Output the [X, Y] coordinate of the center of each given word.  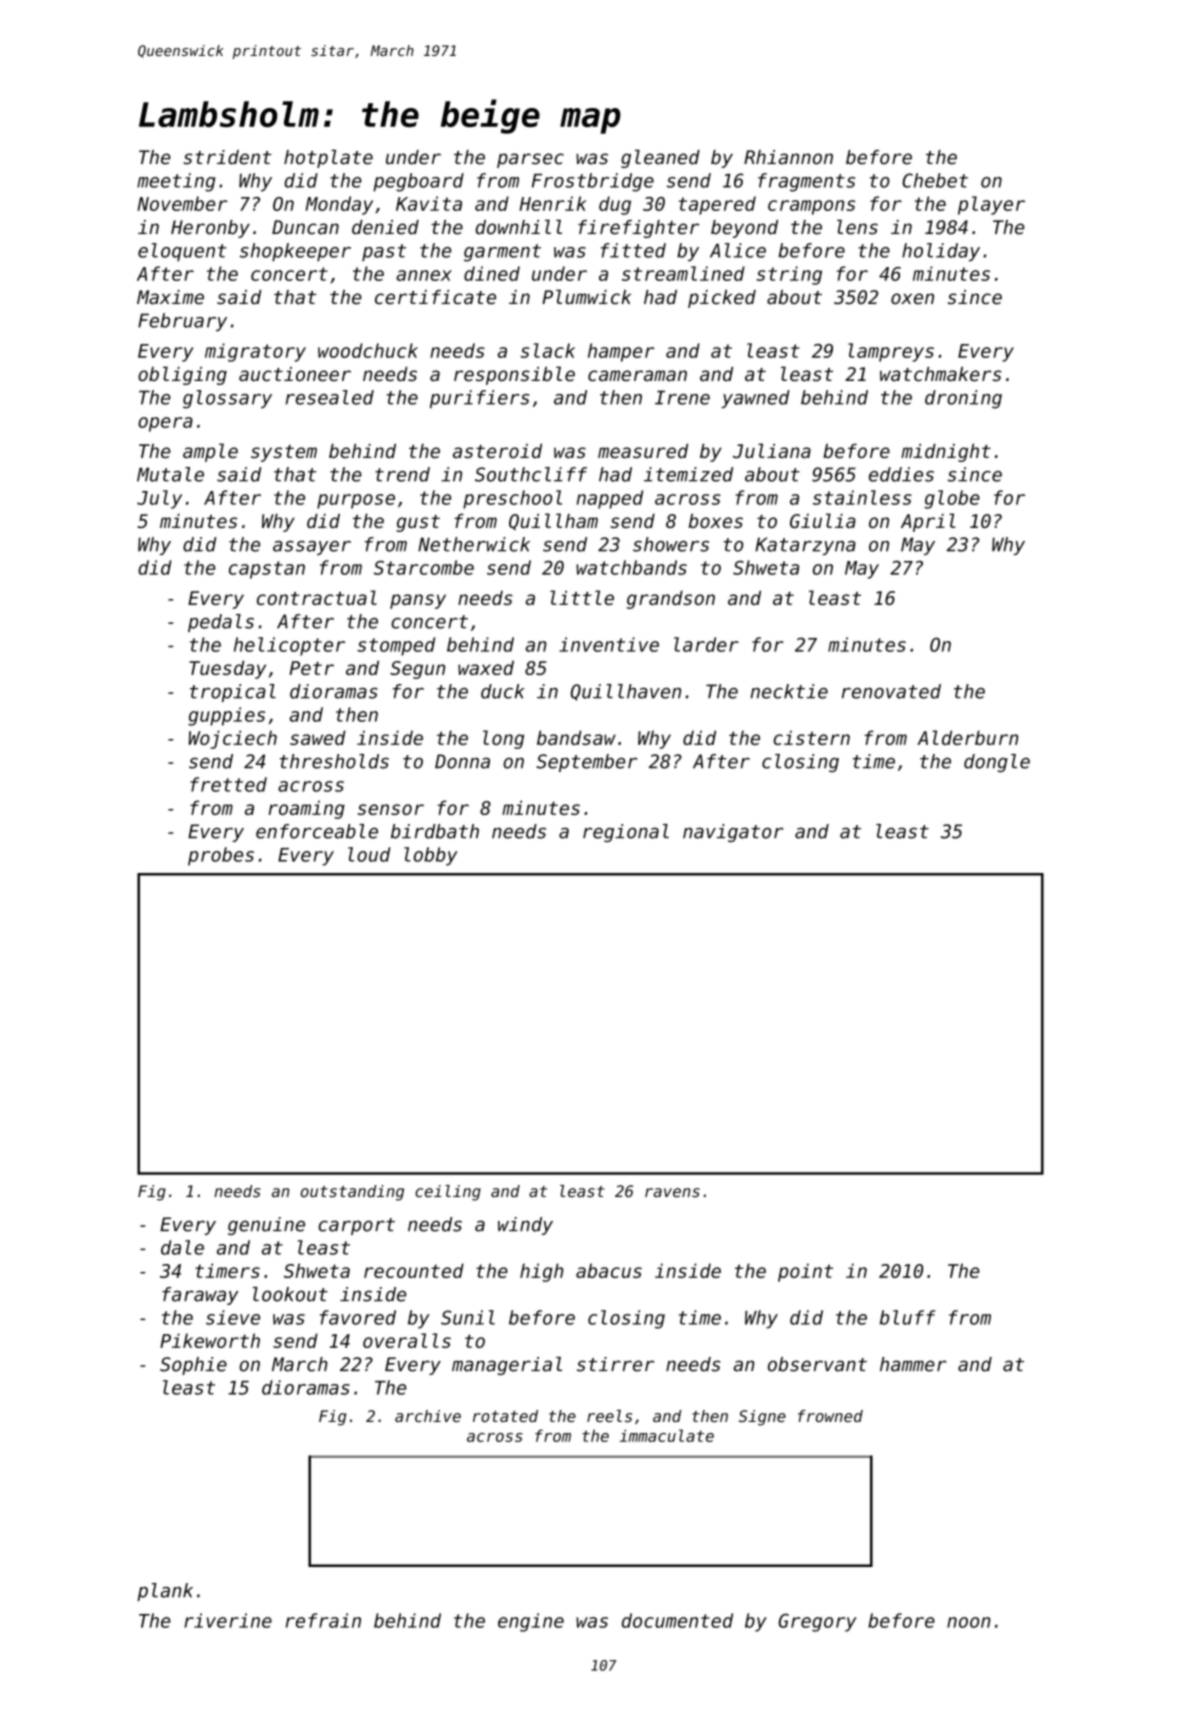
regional [626, 833]
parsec [530, 160]
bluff [908, 1317]
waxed [486, 667]
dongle [997, 763]
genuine [266, 1226]
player [991, 205]
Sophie [193, 1366]
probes [221, 856]
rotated [505, 1416]
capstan [267, 570]
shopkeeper [295, 252]
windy [525, 1226]
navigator [733, 833]
